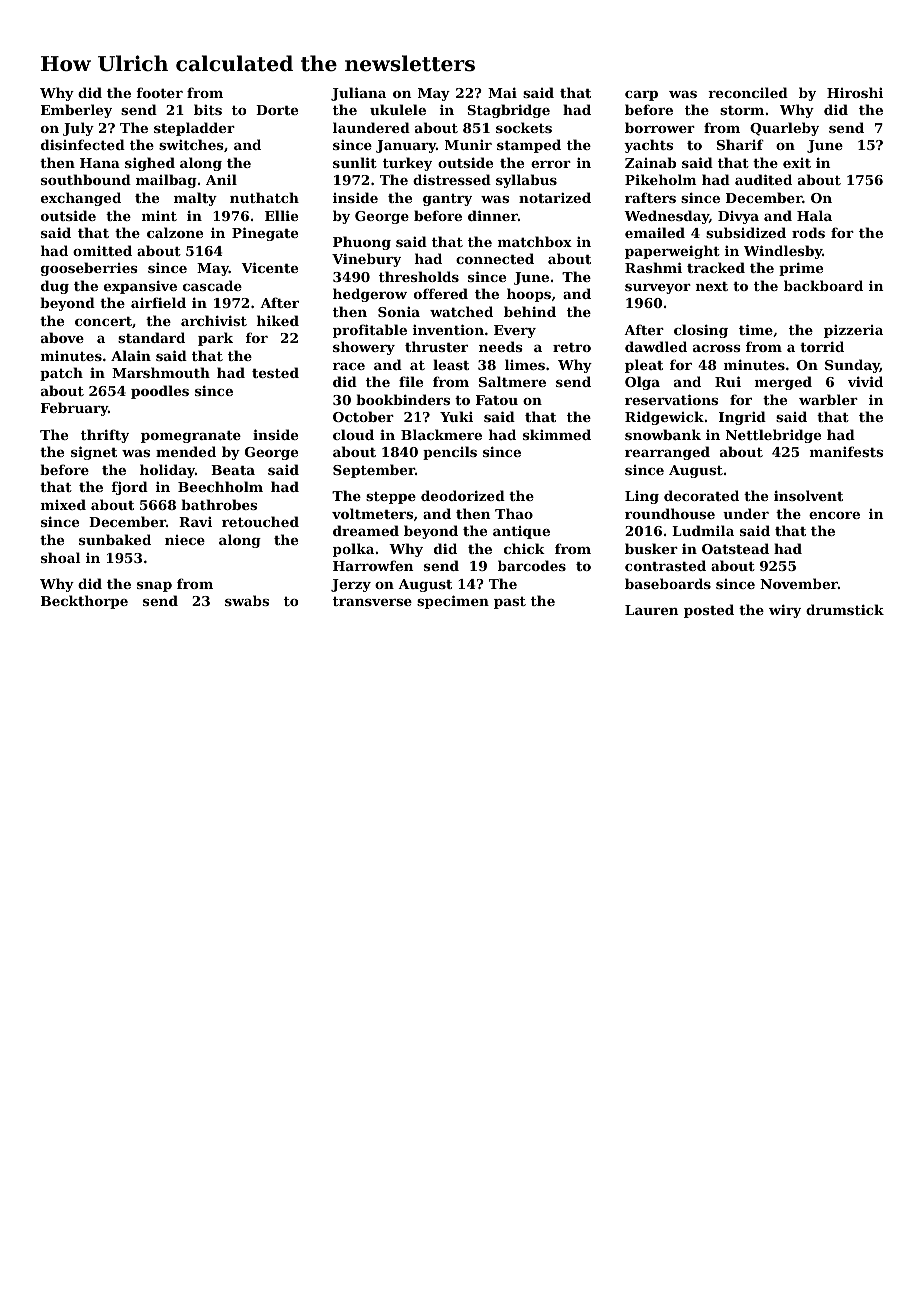 The height and width of the screenshot is (1308, 924). I want to click on Hiroshi, so click(855, 92).
